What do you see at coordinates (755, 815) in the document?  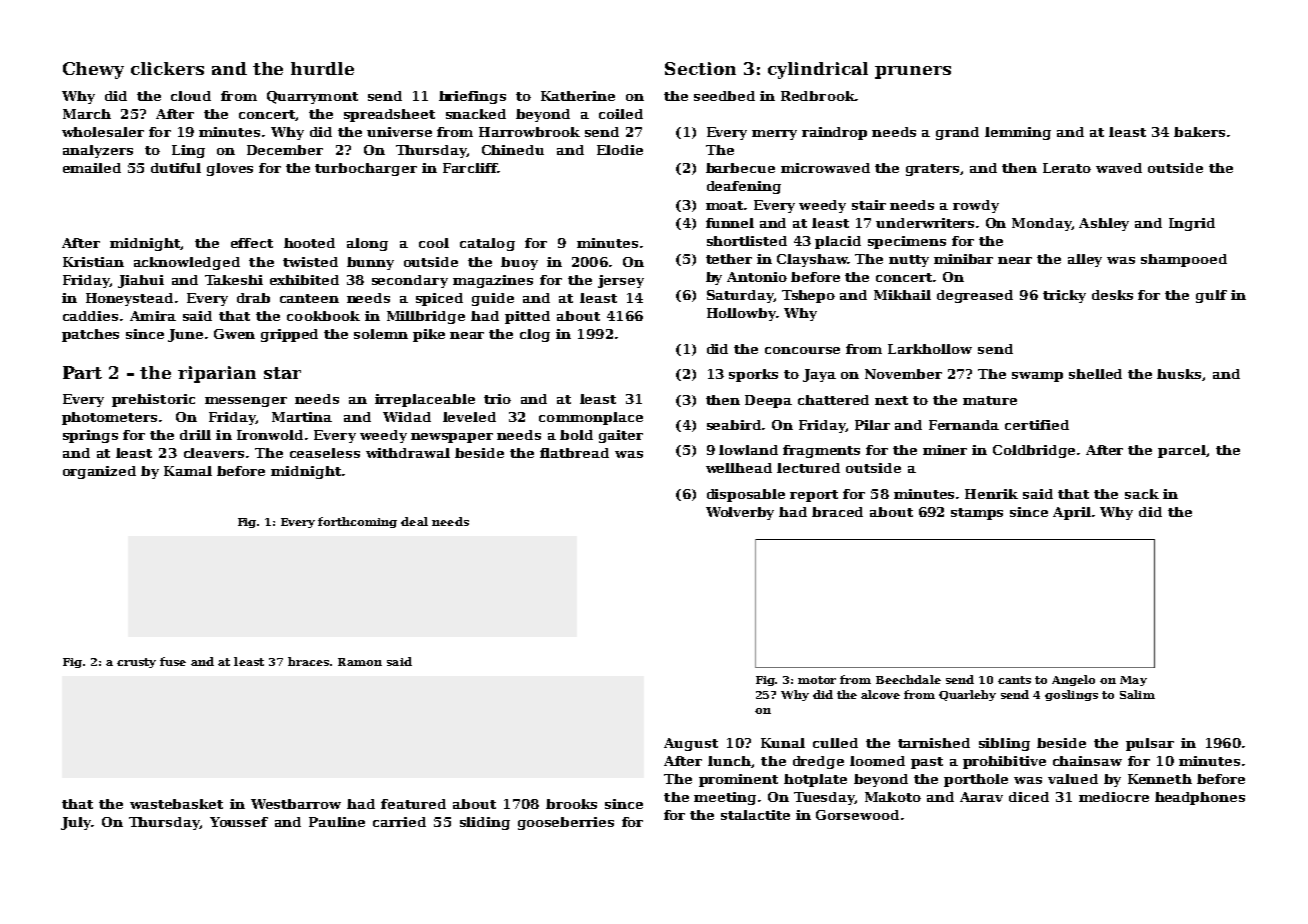 I see `stalactite` at bounding box center [755, 815].
